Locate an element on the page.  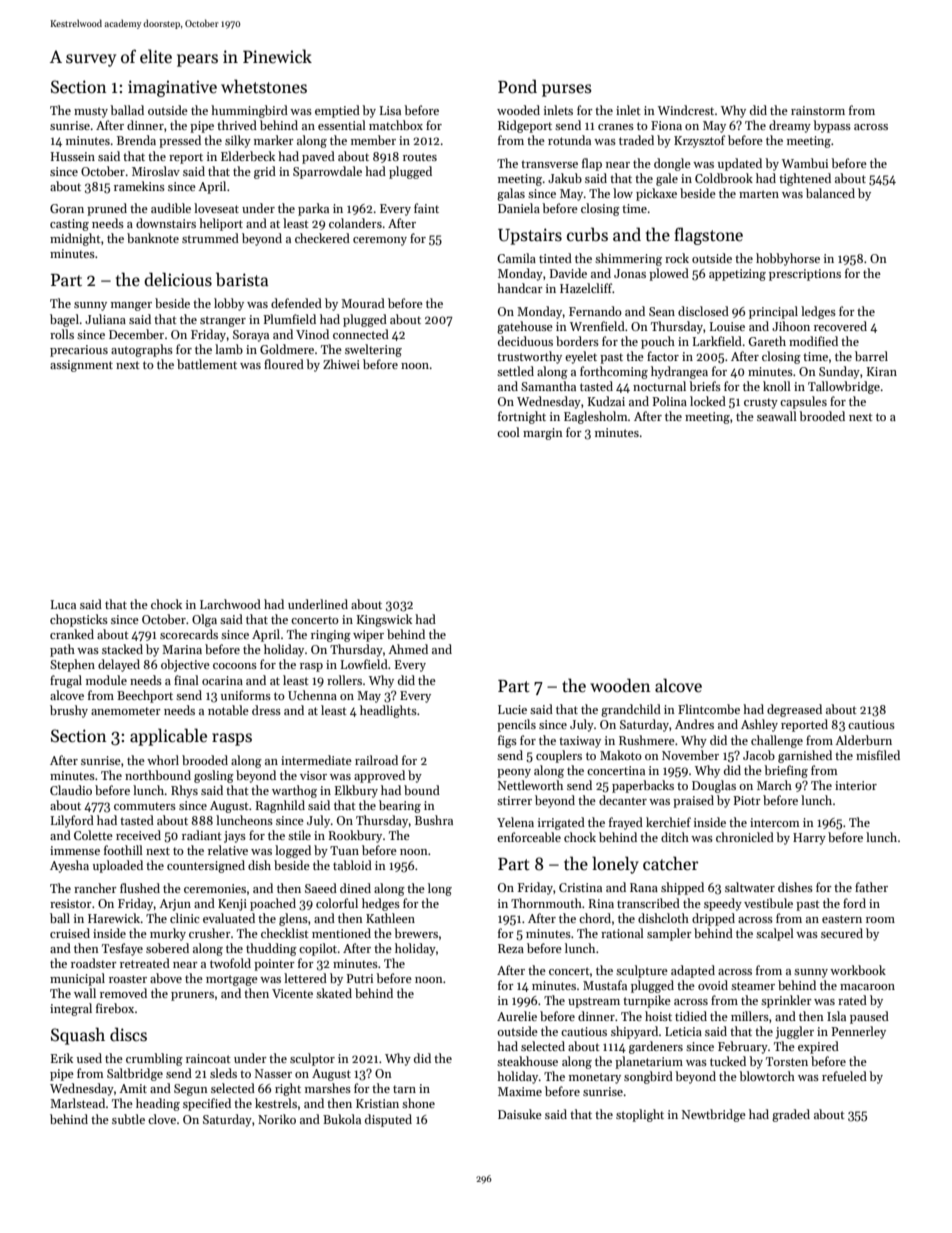
Maxime is located at coordinates (520, 1091).
